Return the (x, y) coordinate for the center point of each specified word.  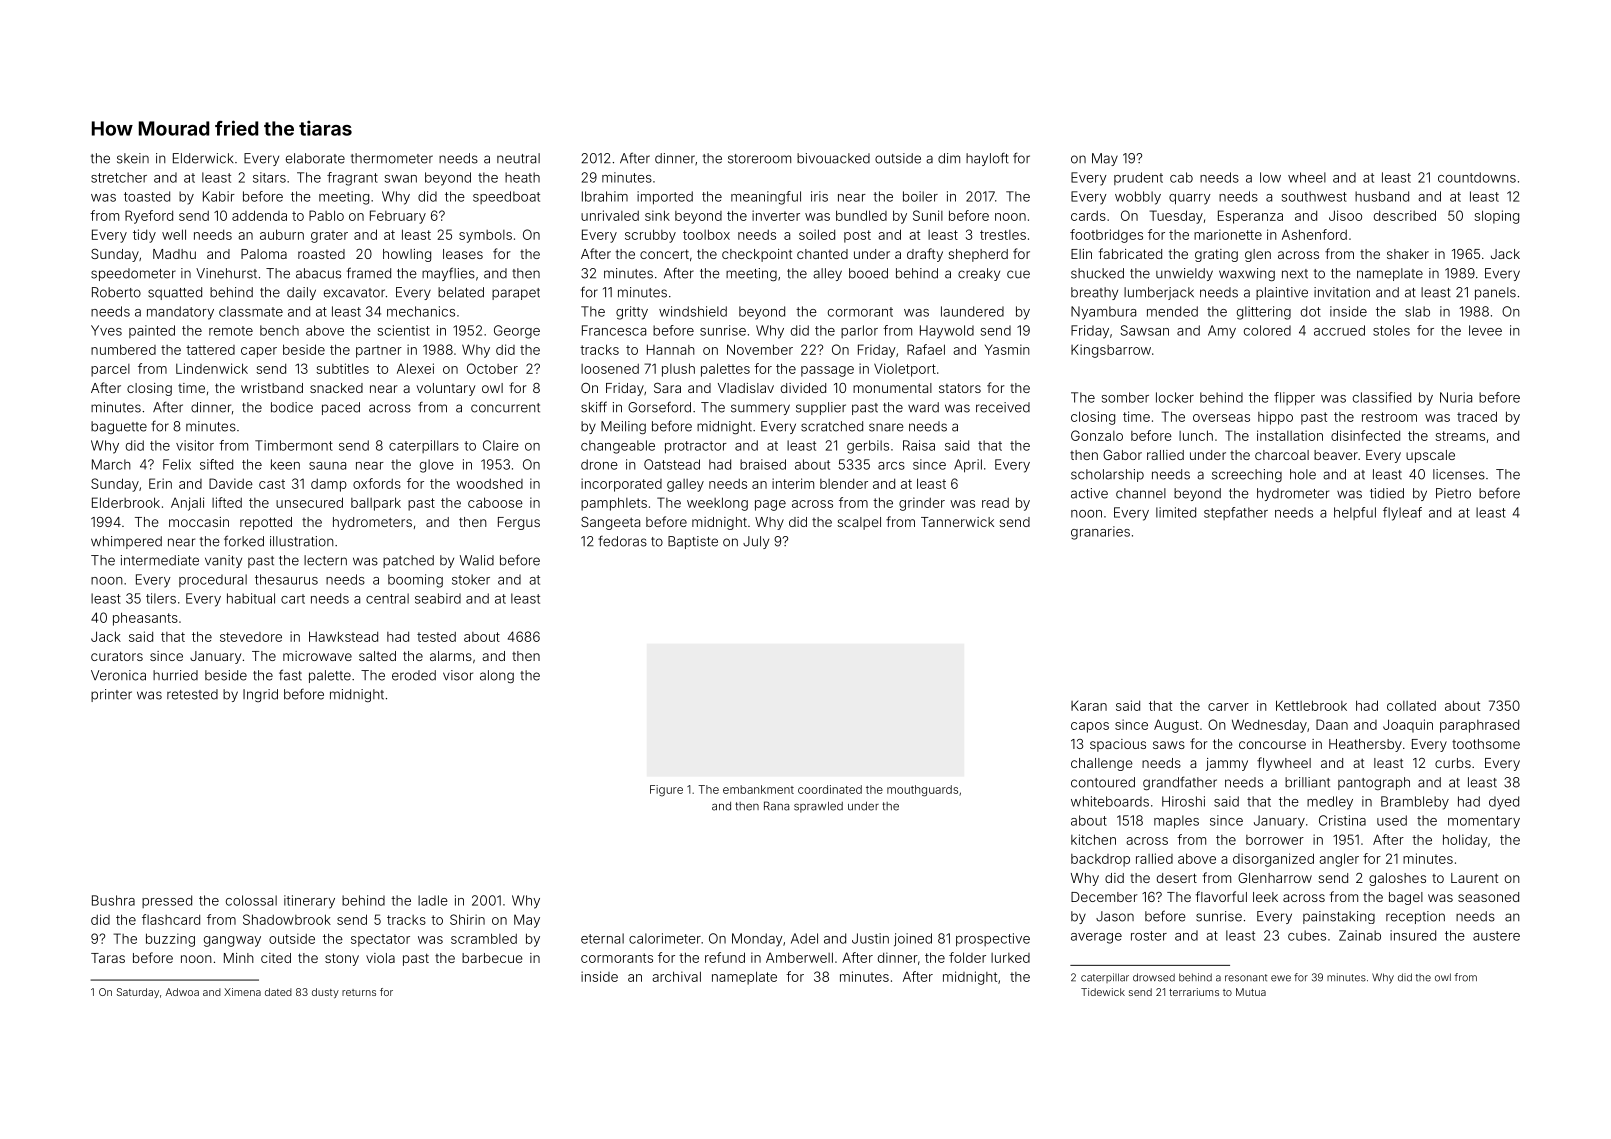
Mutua (1251, 992)
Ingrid (260, 695)
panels (1495, 293)
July (756, 542)
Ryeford (149, 217)
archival (676, 976)
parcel (110, 370)
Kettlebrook (1311, 705)
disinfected (1365, 435)
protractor (696, 447)
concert (664, 254)
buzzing (170, 940)
